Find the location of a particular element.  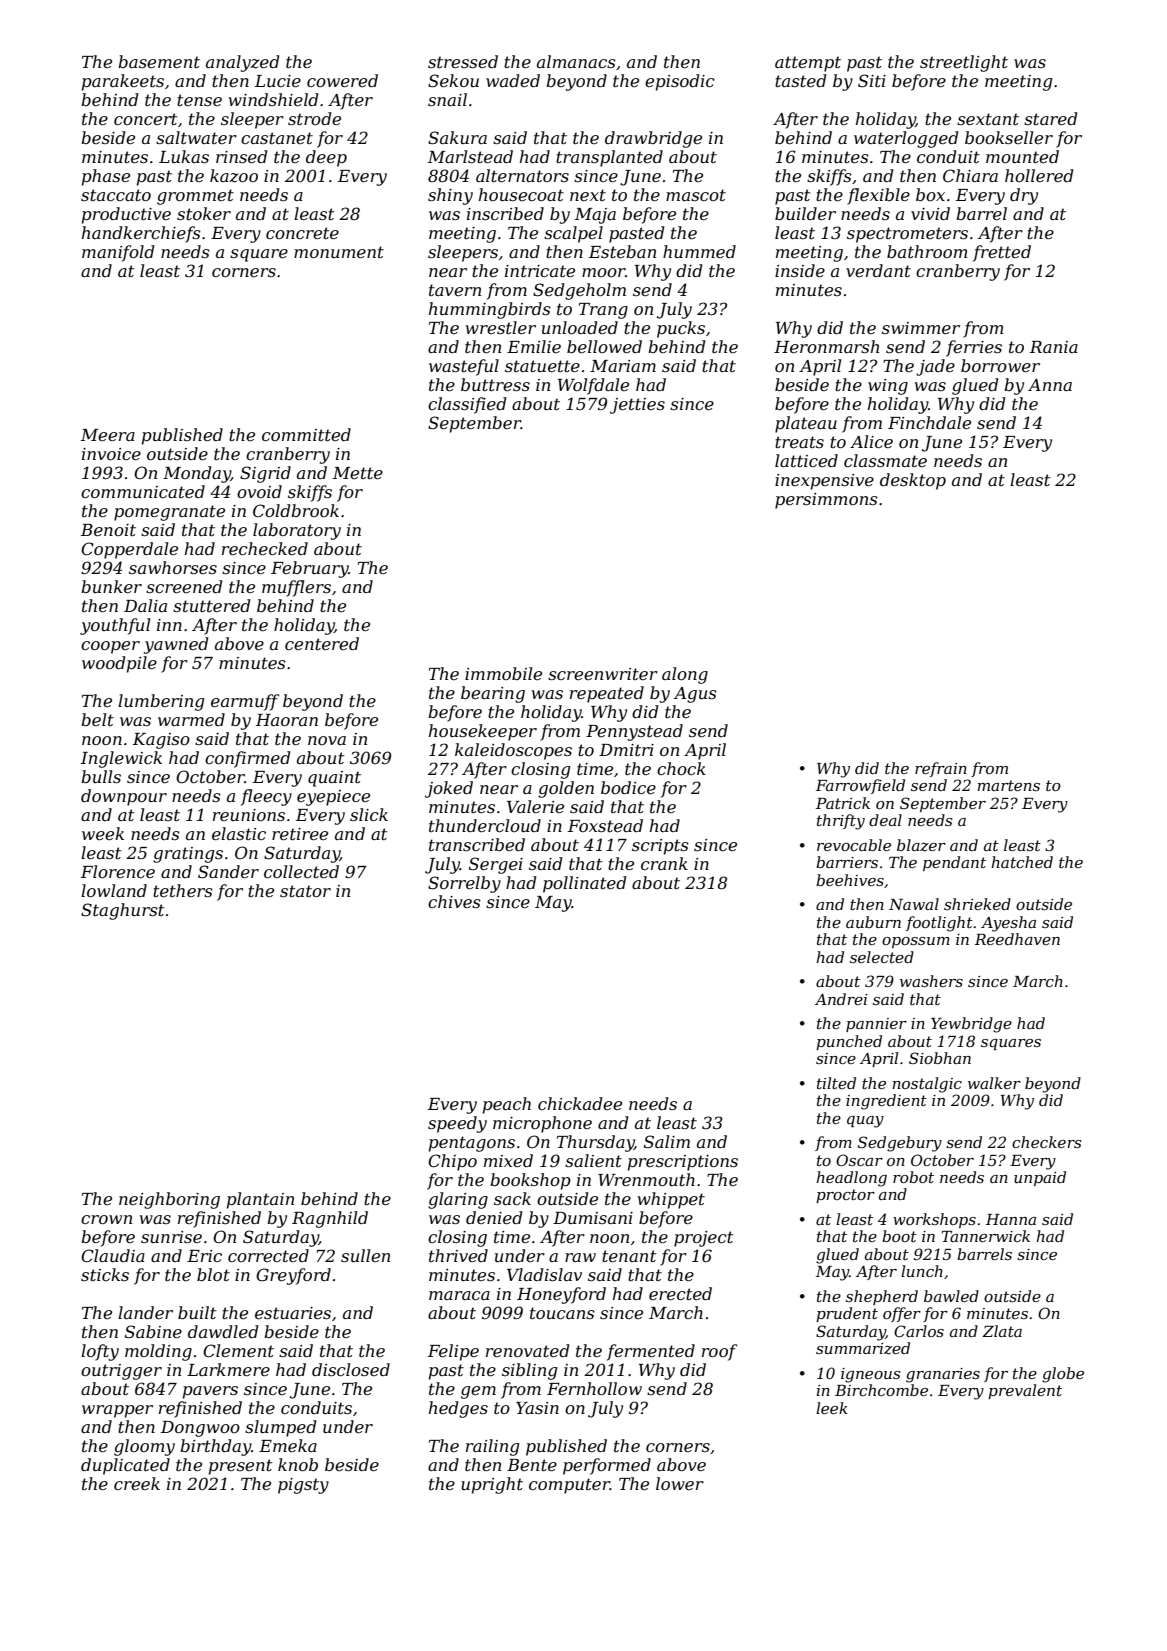

Staghurst is located at coordinates (123, 911).
